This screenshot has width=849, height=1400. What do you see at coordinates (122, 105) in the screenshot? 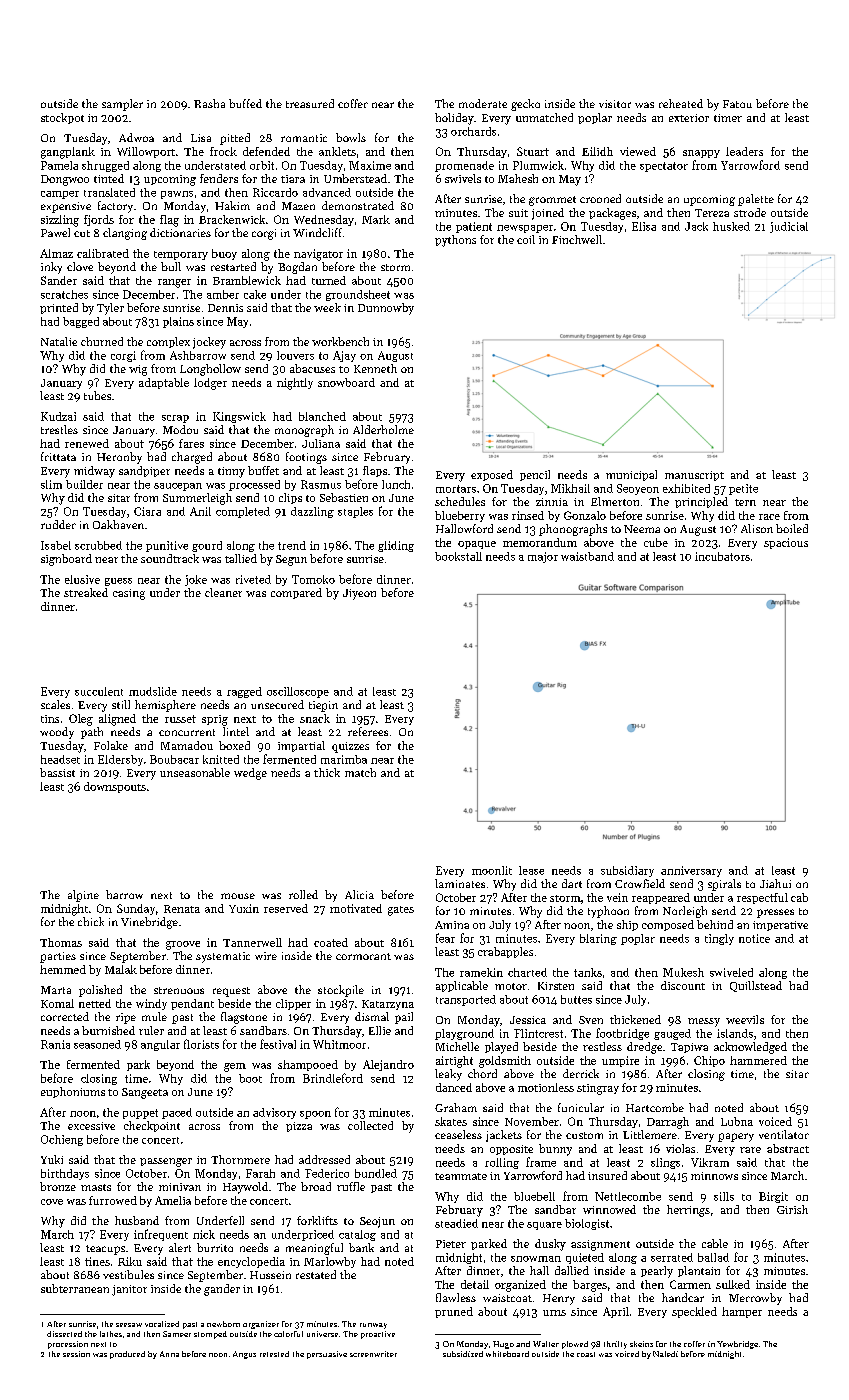
I see `sampler` at bounding box center [122, 105].
